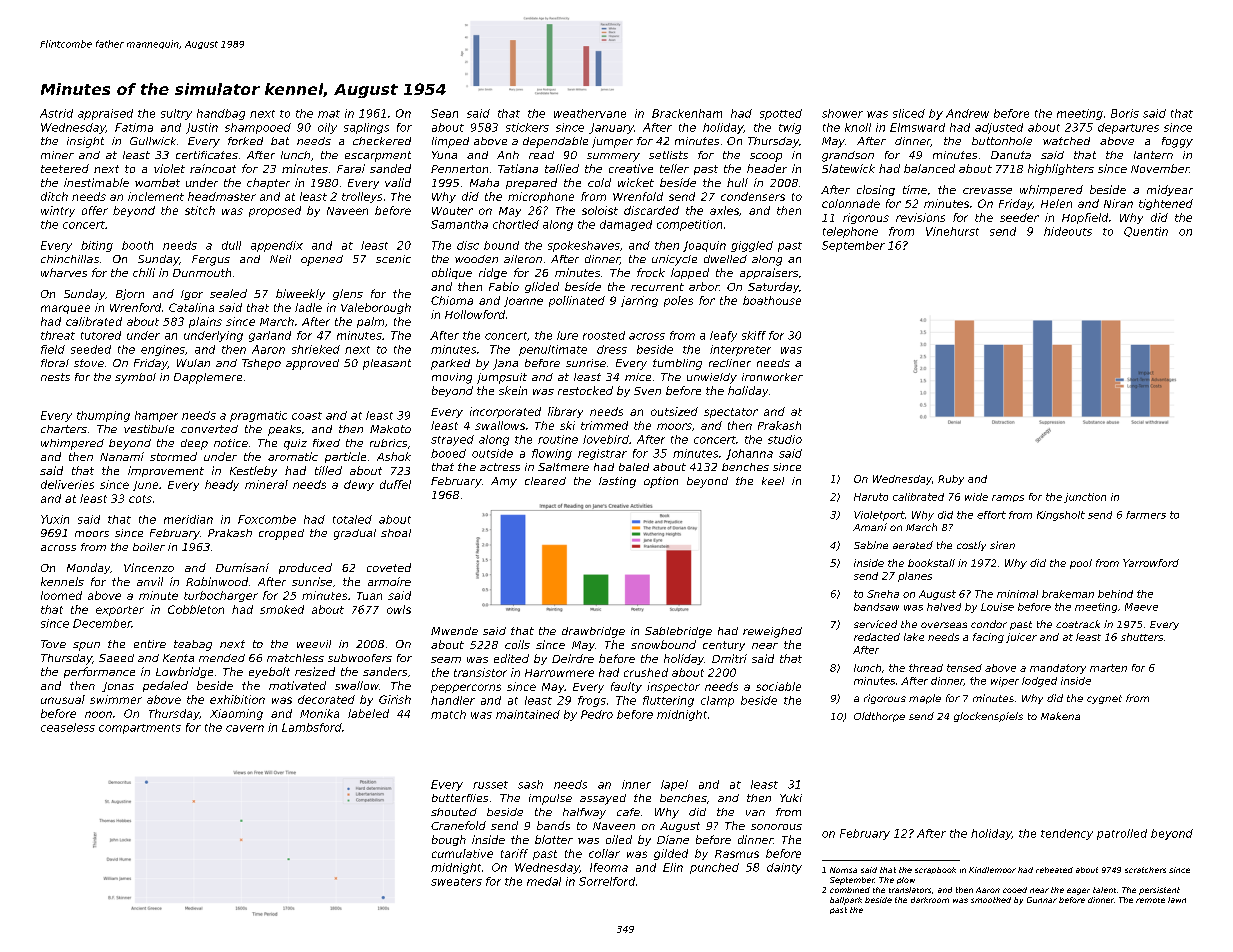 Image resolution: width=1233 pixels, height=952 pixels. What do you see at coordinates (1125, 113) in the screenshot?
I see `Boris` at bounding box center [1125, 113].
